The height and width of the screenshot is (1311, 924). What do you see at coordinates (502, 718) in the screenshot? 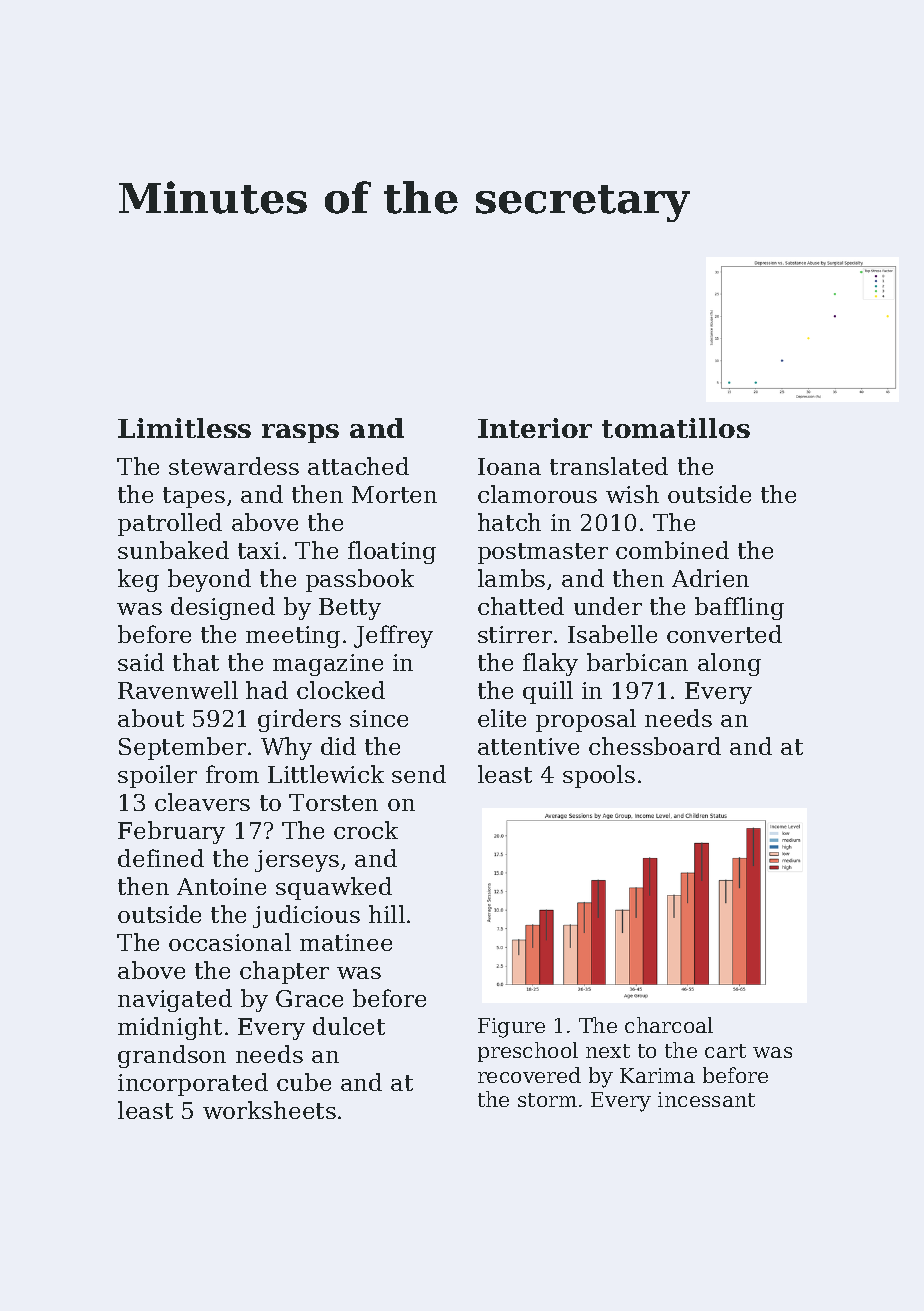
I see `elite` at bounding box center [502, 718].
